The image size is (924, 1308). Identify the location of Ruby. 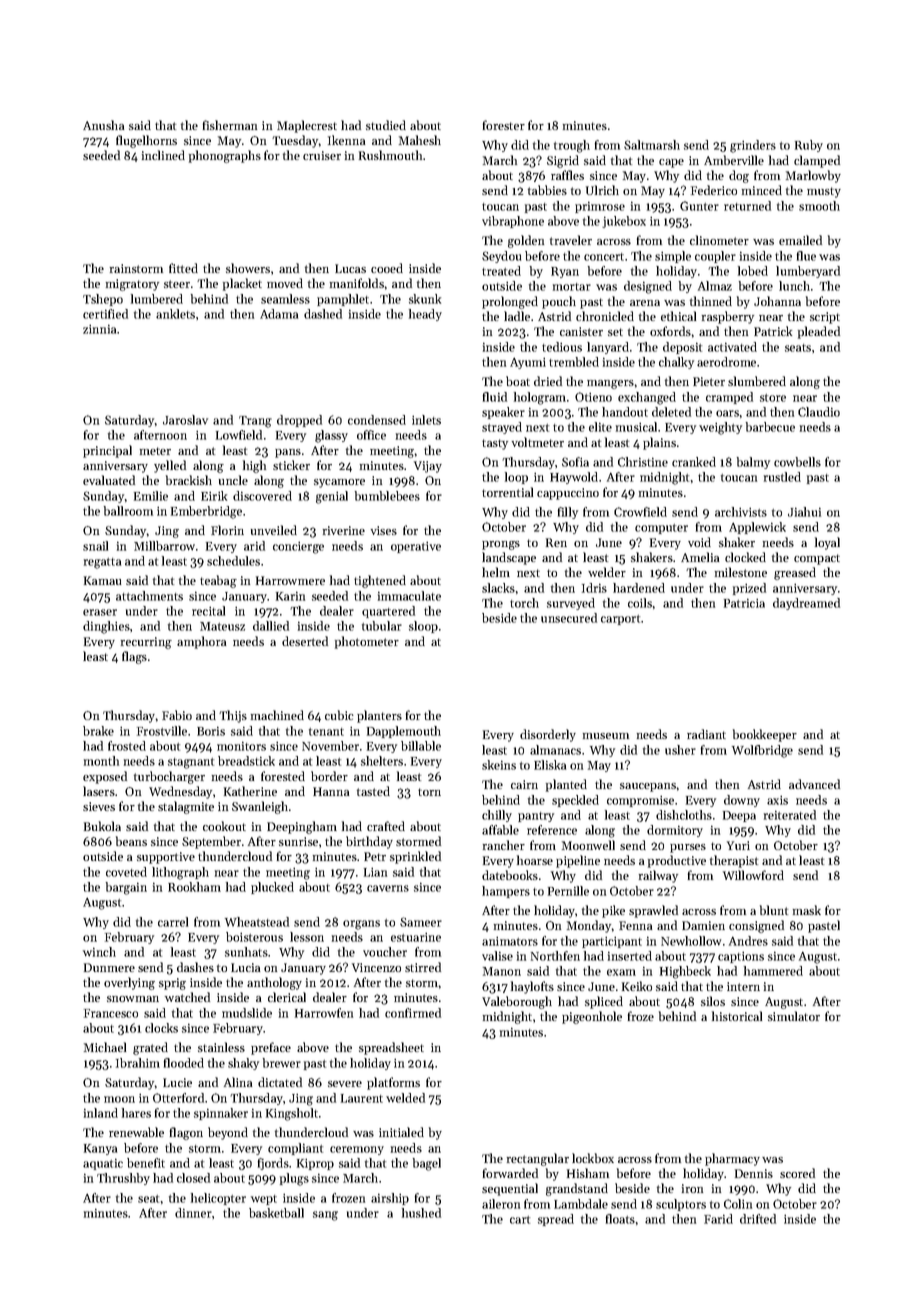
(809, 146).
